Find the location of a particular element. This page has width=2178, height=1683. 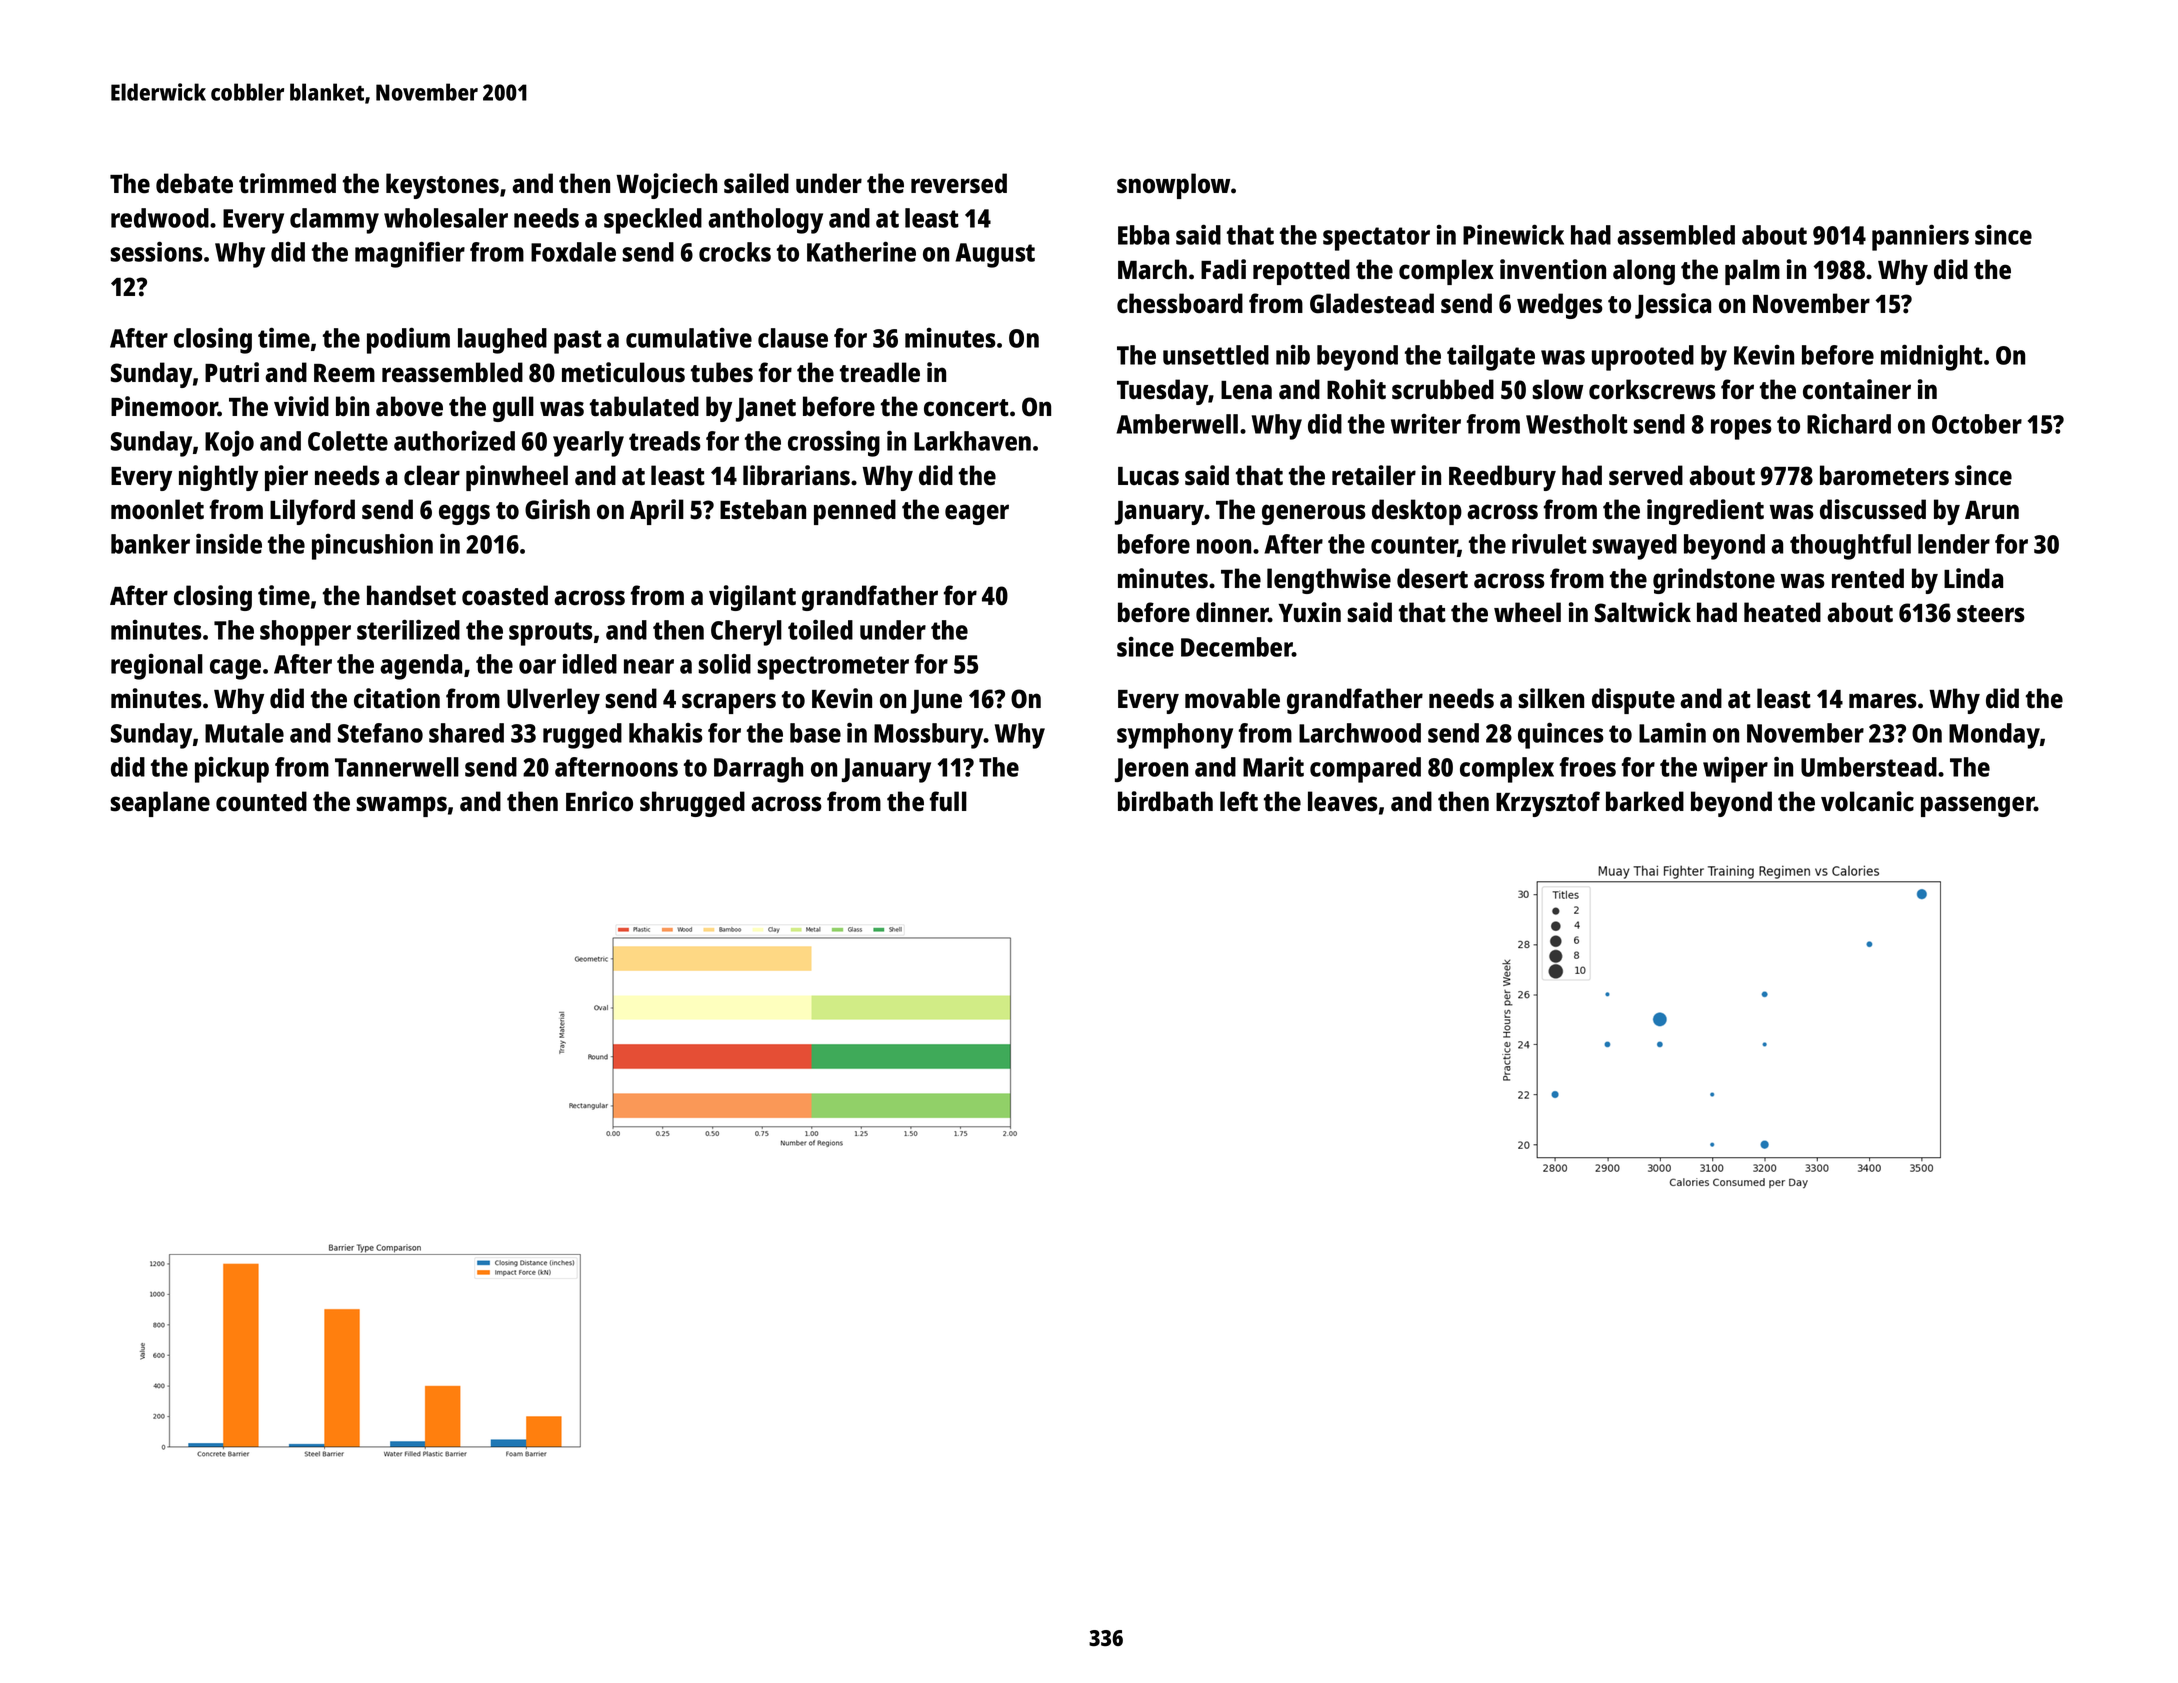

panniers is located at coordinates (1920, 237).
